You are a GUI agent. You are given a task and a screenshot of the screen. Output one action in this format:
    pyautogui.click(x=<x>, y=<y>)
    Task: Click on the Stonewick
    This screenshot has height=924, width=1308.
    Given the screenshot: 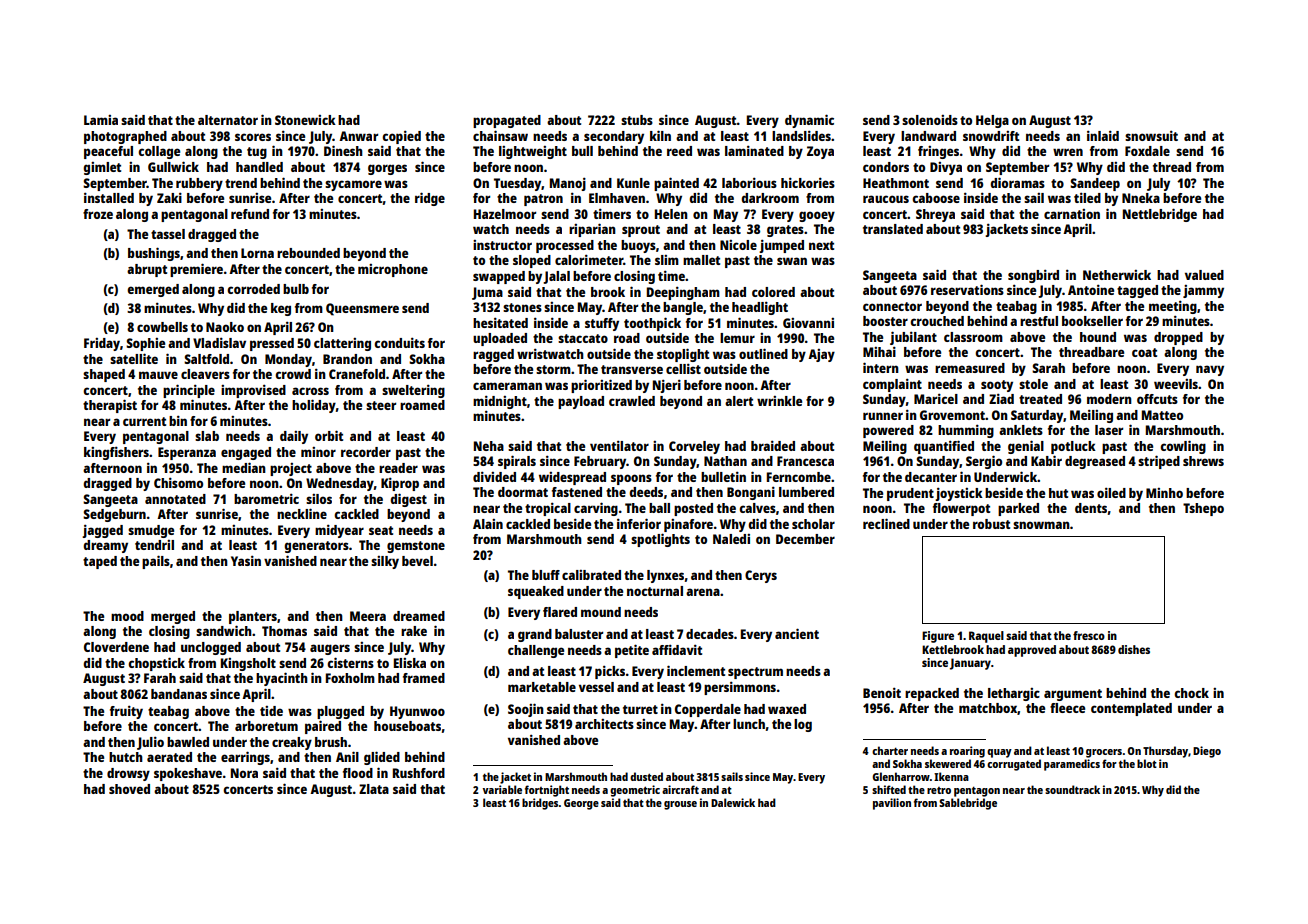 What is the action you would take?
    pyautogui.click(x=305, y=120)
